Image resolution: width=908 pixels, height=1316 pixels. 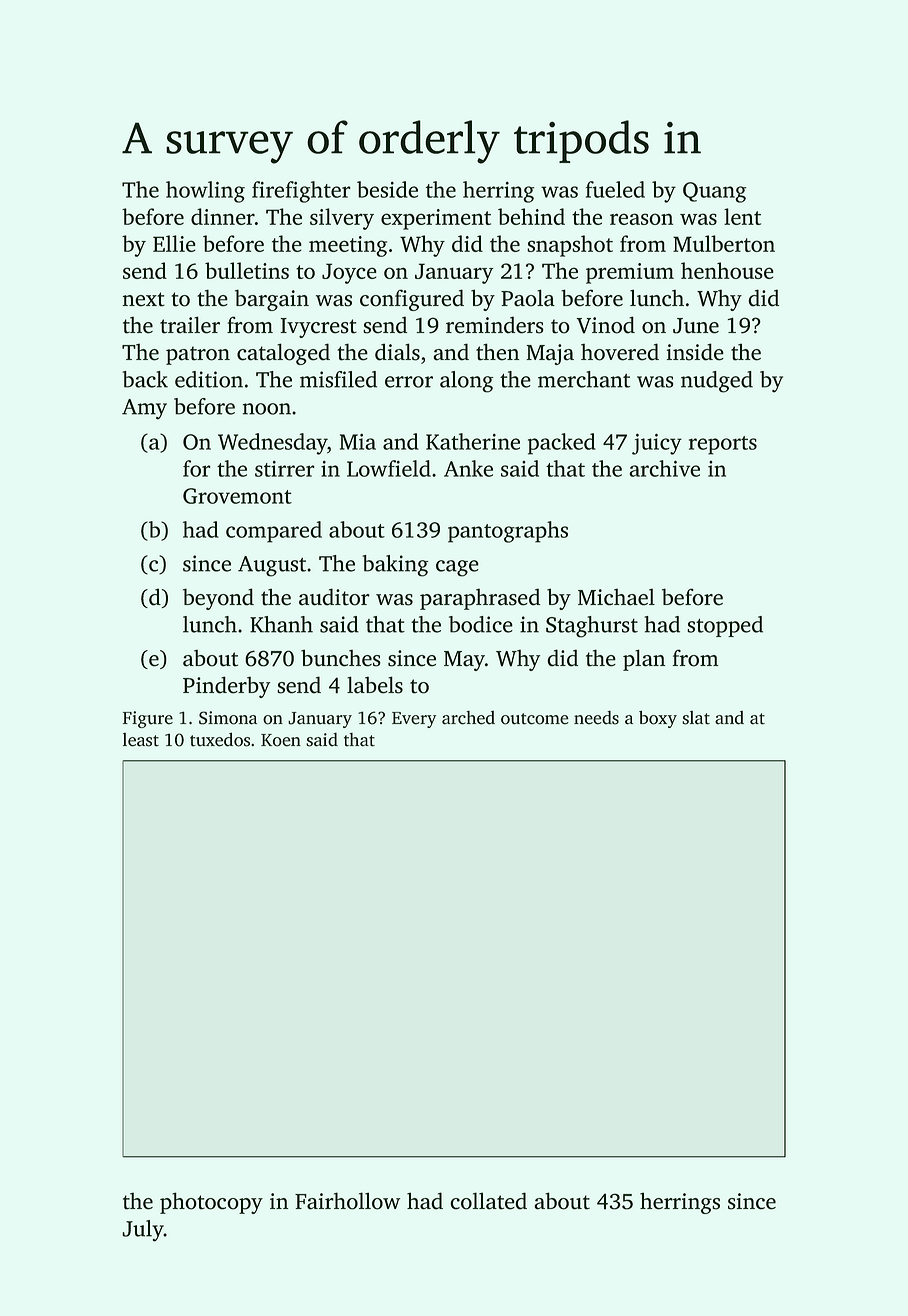 What do you see at coordinates (347, 1201) in the screenshot?
I see `Fairhollow` at bounding box center [347, 1201].
